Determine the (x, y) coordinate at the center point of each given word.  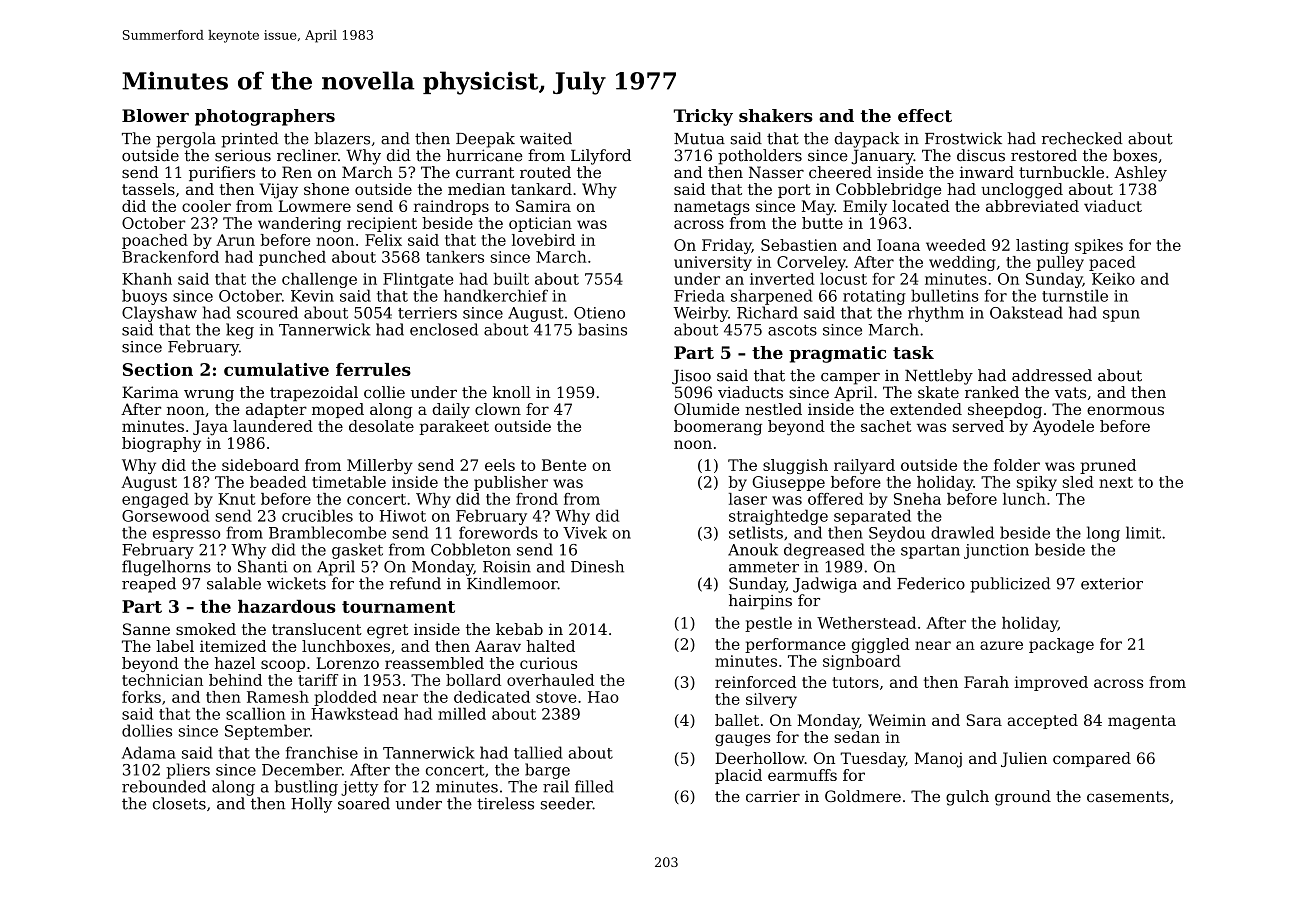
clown (498, 409)
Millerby (380, 466)
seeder (567, 803)
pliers (188, 771)
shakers (776, 115)
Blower (155, 115)
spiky (1037, 483)
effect (925, 115)
